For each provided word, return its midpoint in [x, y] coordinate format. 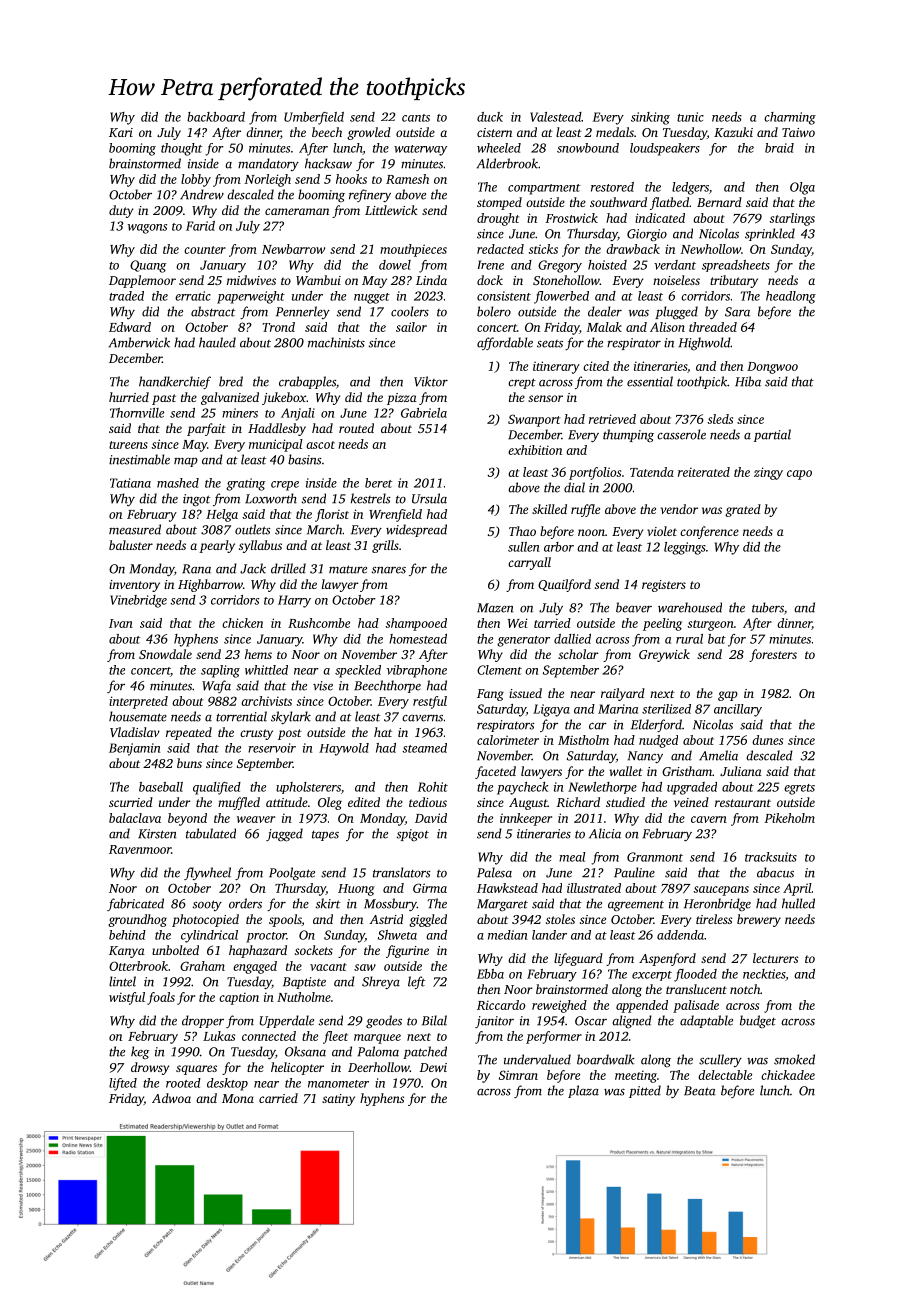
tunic [690, 117]
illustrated [594, 888]
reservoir [272, 748]
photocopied [205, 920]
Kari [121, 132]
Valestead [555, 117]
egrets [799, 789]
